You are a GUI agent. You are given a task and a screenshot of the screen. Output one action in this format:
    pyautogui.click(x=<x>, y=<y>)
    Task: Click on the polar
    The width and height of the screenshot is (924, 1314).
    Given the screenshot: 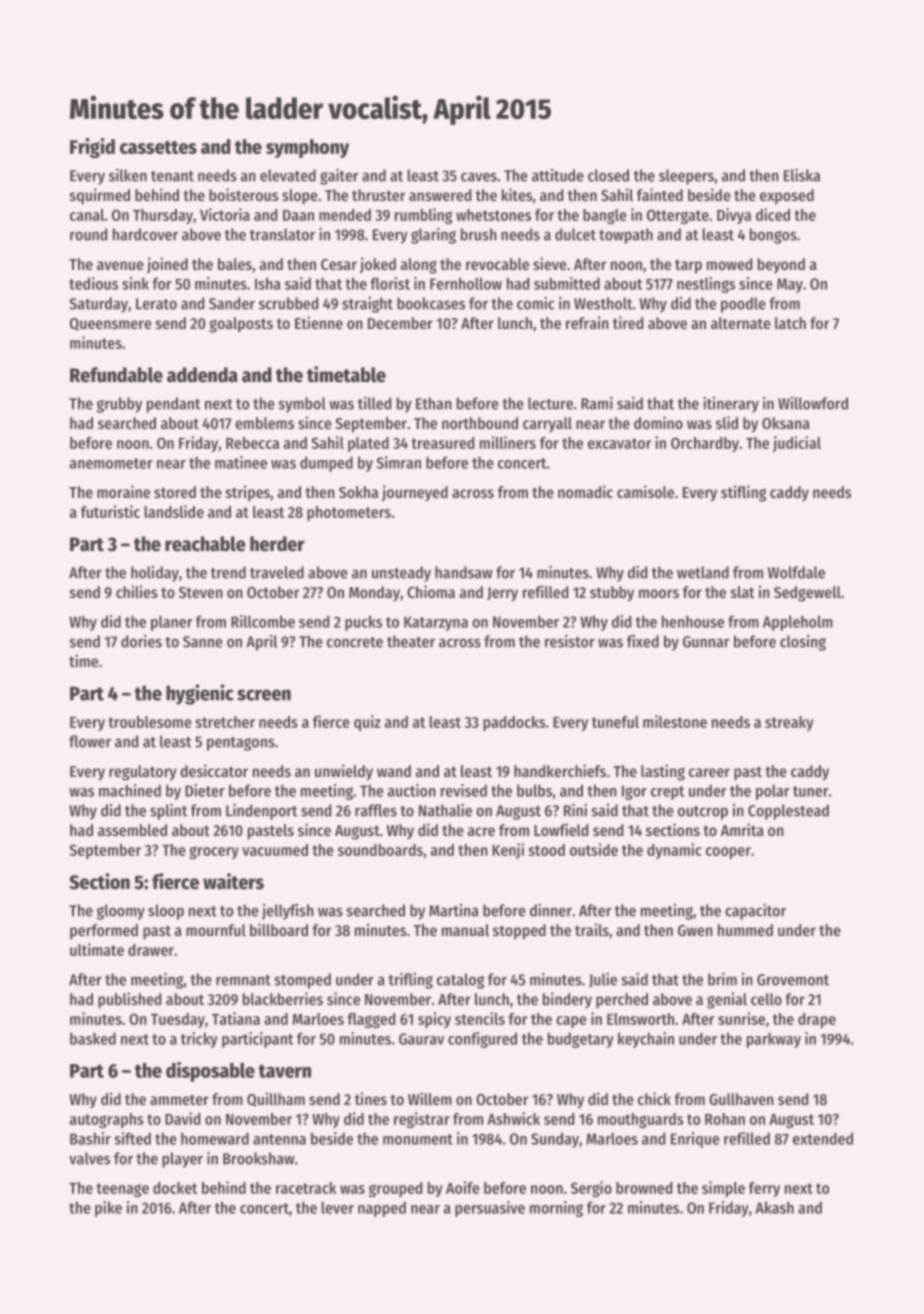 What is the action you would take?
    pyautogui.click(x=773, y=792)
